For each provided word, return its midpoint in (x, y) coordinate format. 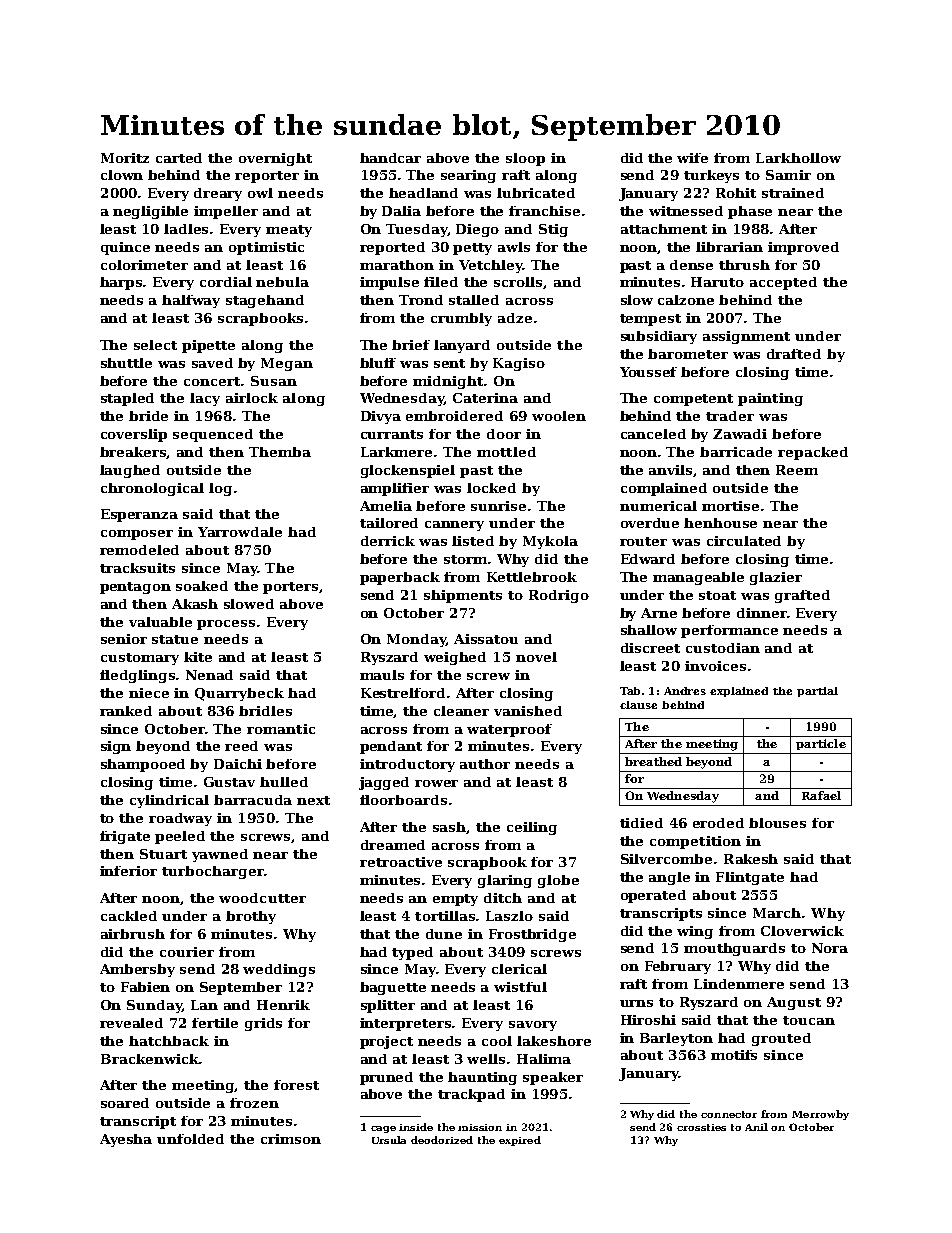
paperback (400, 578)
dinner (762, 613)
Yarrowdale (240, 532)
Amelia (386, 506)
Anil (756, 1127)
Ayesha (126, 1140)
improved (803, 248)
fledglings (137, 676)
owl (260, 193)
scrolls (519, 283)
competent (693, 400)
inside (416, 1127)
